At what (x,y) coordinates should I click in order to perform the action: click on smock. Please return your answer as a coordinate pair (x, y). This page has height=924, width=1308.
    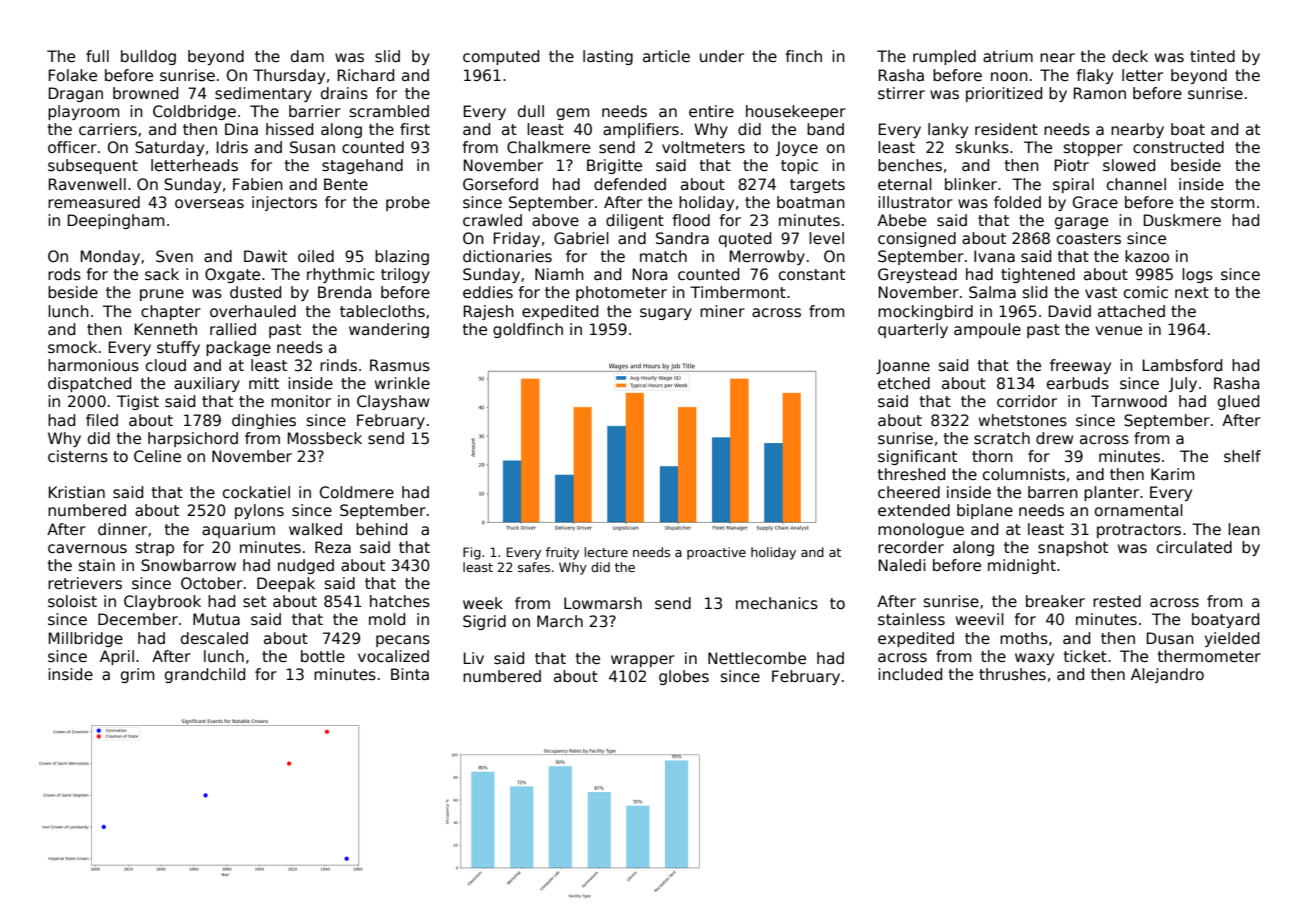
    Looking at the image, I should click on (72, 347).
